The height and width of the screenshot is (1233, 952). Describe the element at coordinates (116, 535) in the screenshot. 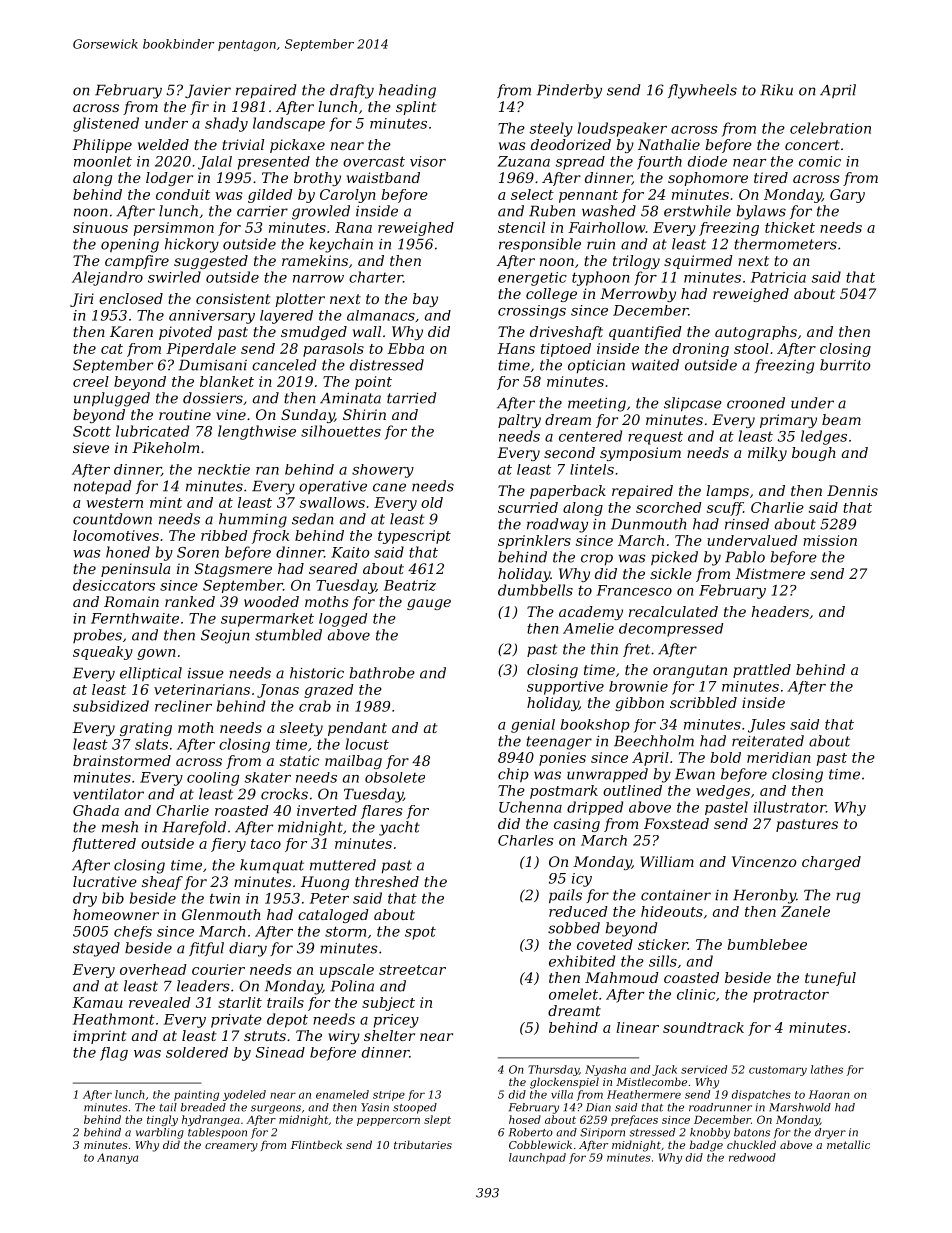

I see `locomotives` at that location.
